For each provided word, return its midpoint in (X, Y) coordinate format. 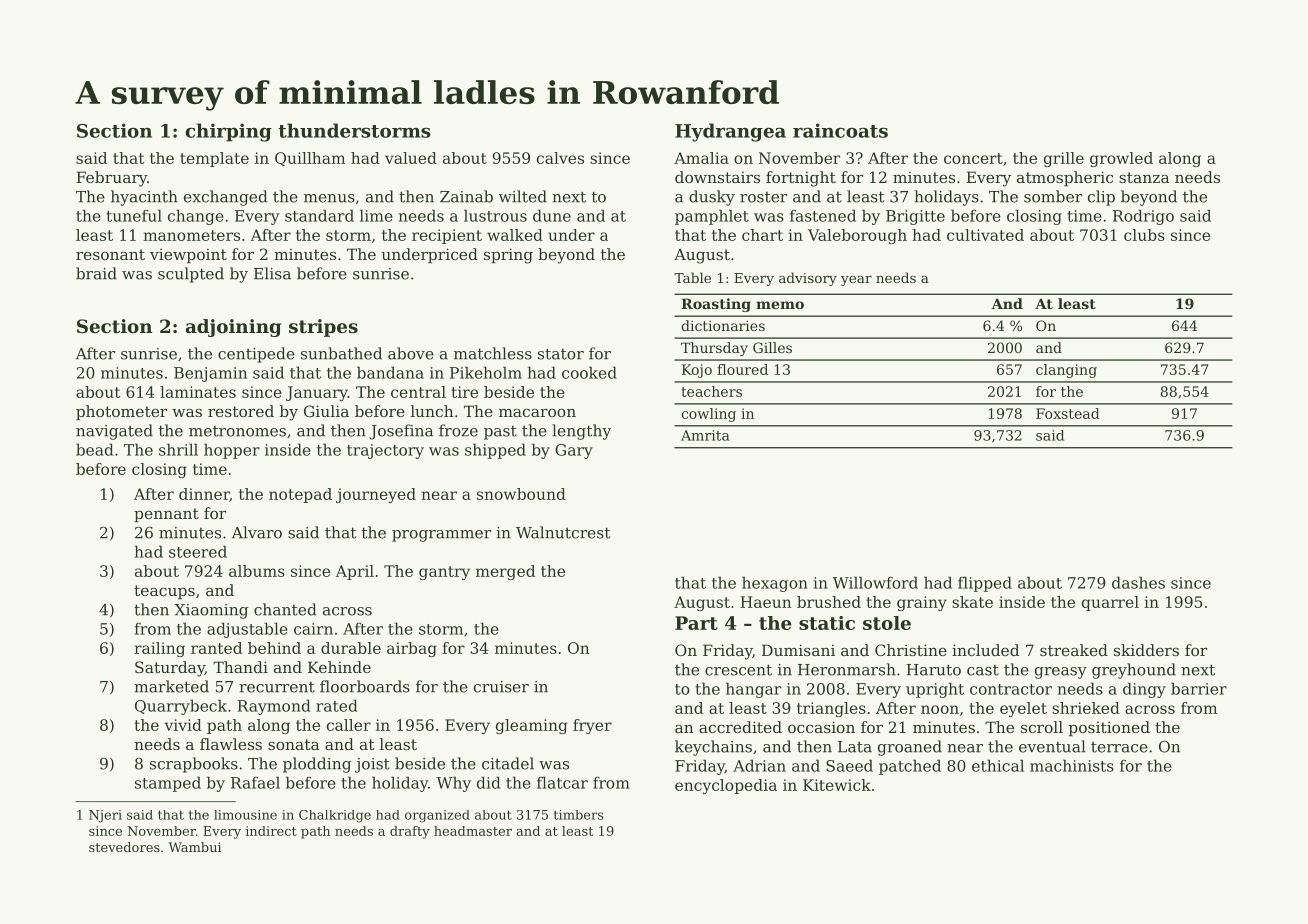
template (214, 159)
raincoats (840, 130)
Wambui (195, 847)
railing (159, 649)
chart (762, 235)
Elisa (272, 273)
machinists (1072, 765)
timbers (578, 815)
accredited (740, 727)
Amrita (705, 435)
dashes (1138, 582)
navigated (114, 432)
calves (560, 158)
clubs (1144, 235)
